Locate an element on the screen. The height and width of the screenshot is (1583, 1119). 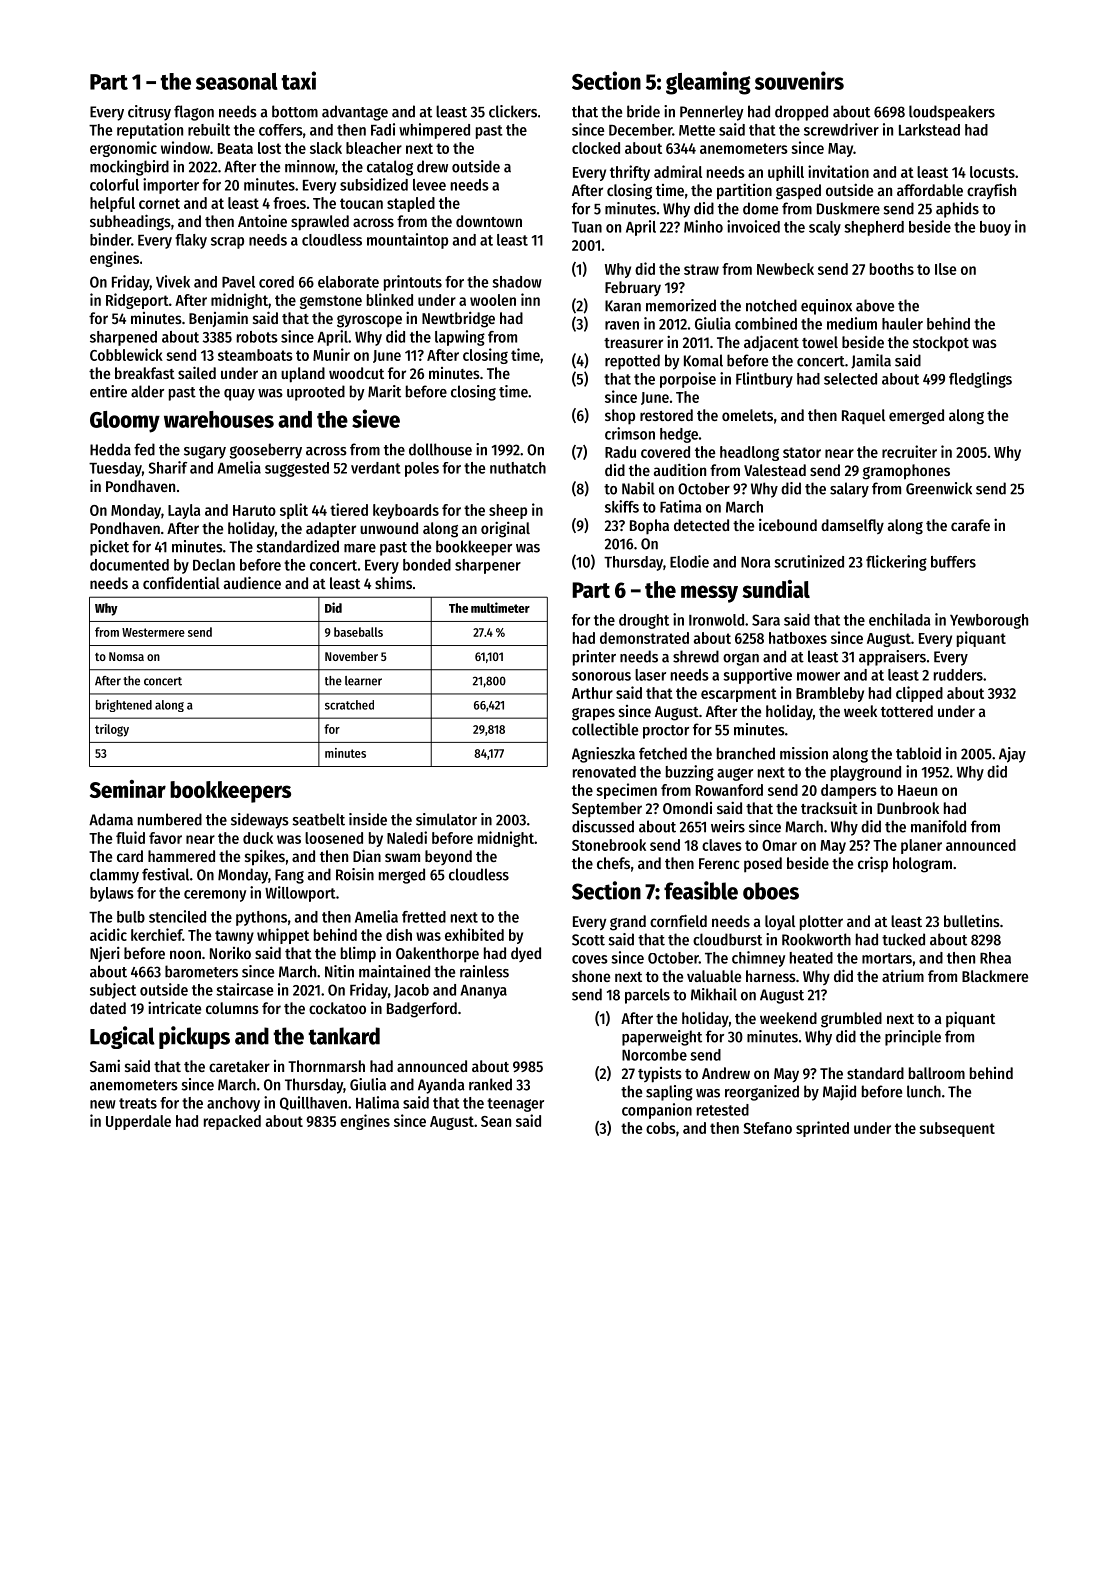
flickering is located at coordinates (896, 563).
